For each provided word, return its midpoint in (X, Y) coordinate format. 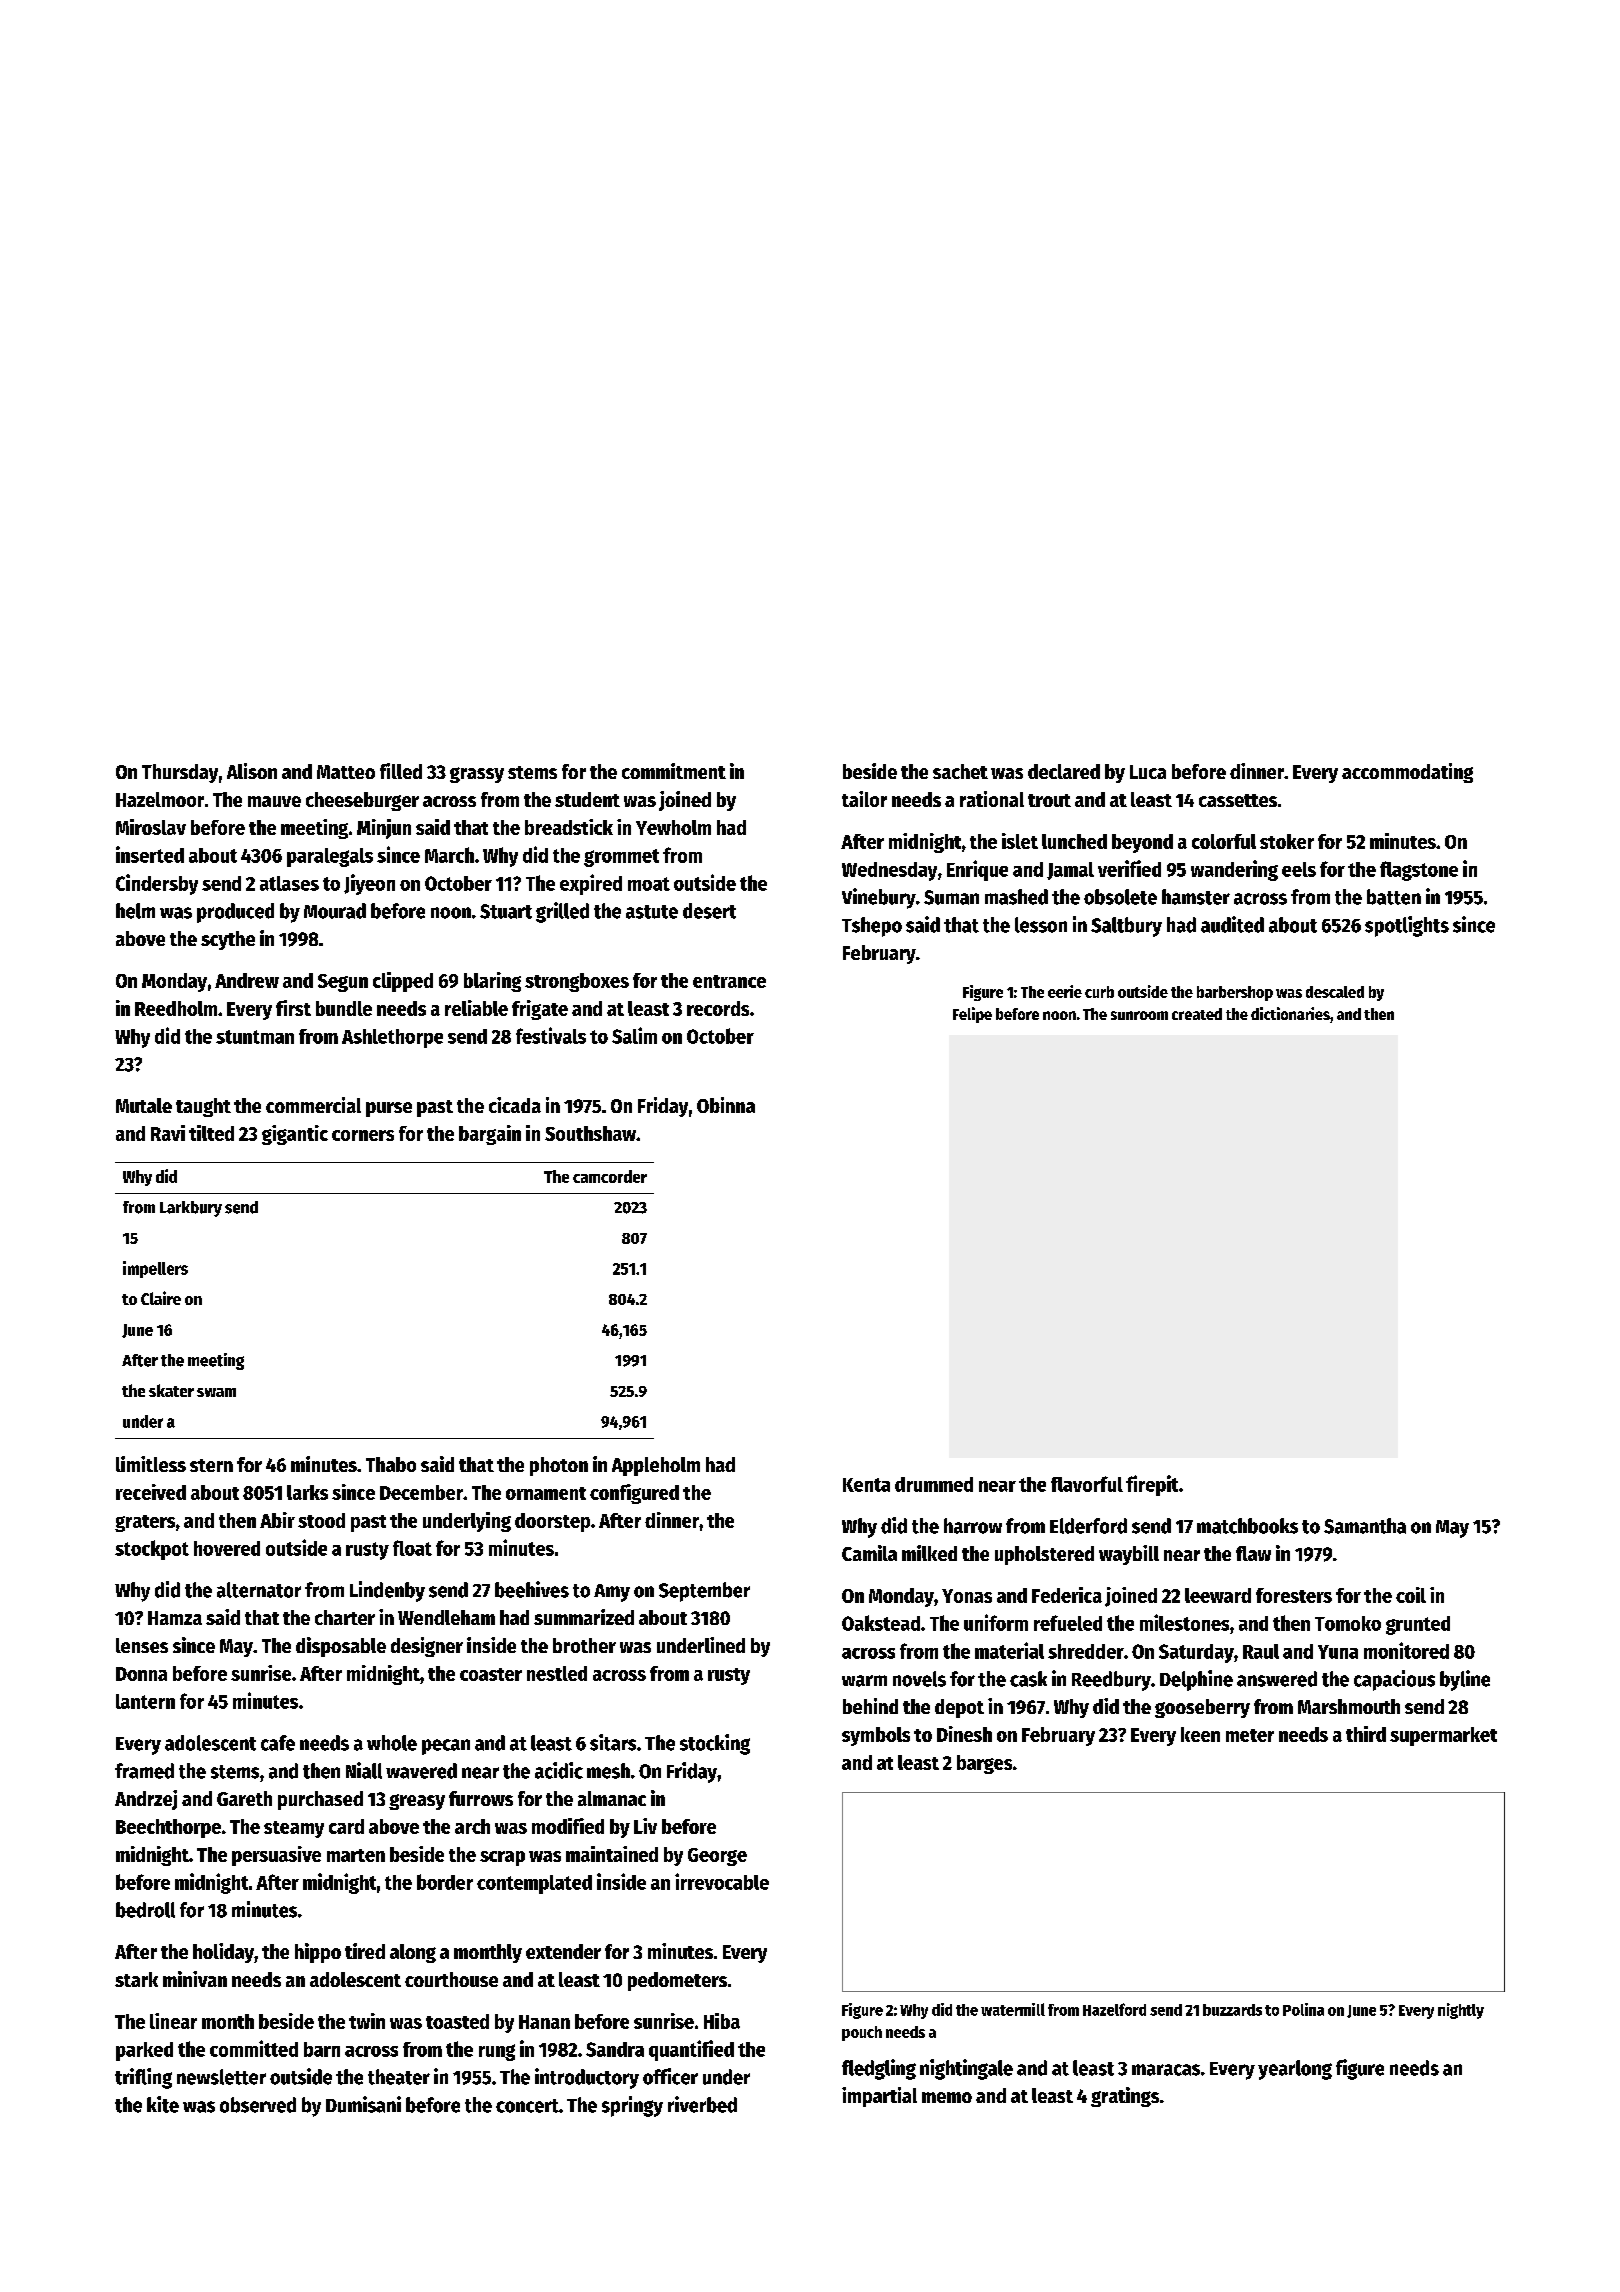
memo (947, 2097)
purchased (320, 1800)
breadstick (569, 827)
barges (984, 1764)
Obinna (726, 1105)
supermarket (1443, 1736)
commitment (674, 771)
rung (497, 2052)
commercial (313, 1105)
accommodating (1407, 773)
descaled (1335, 992)
